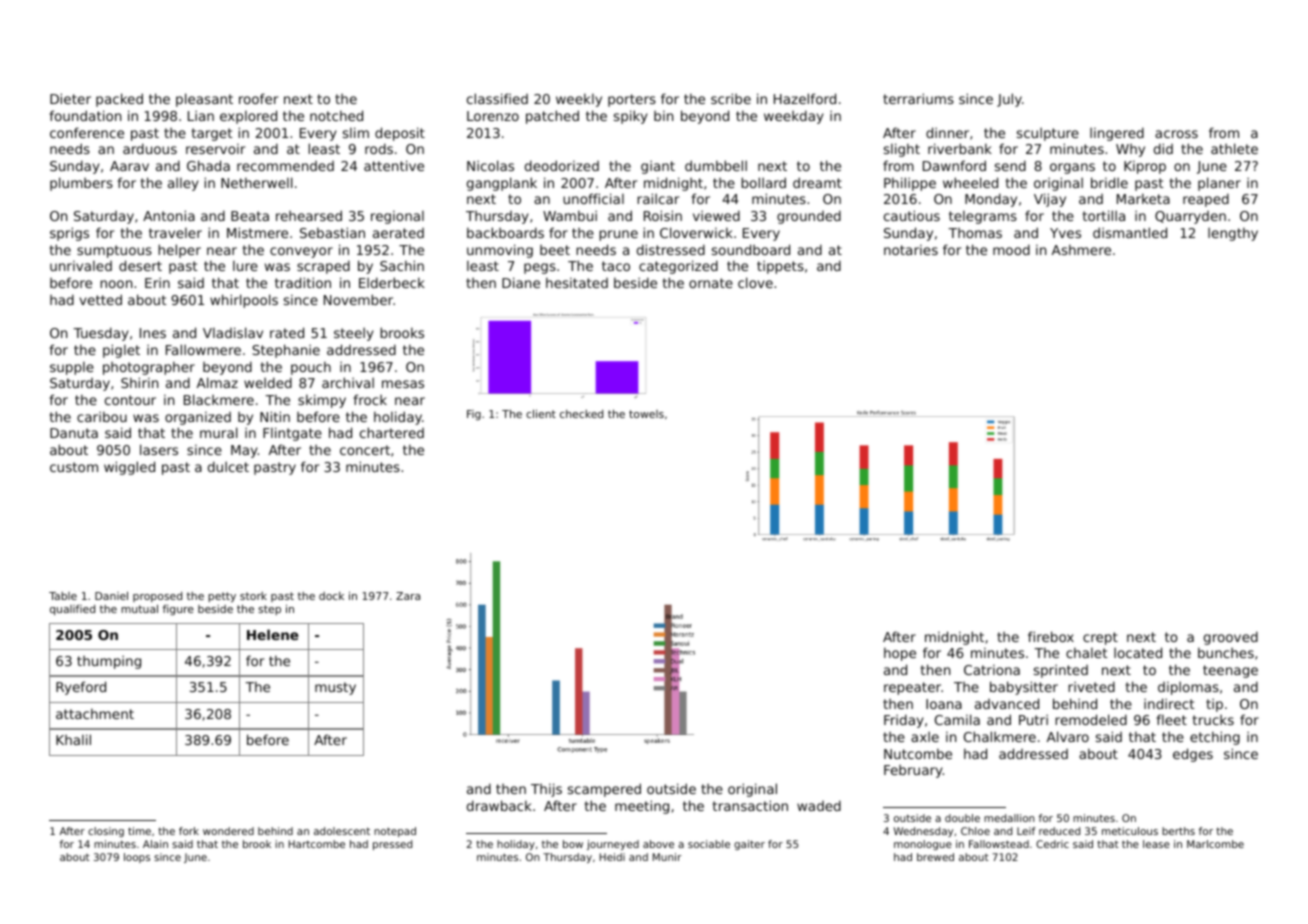 Image resolution: width=1308 pixels, height=924 pixels. Describe the element at coordinates (81, 184) in the screenshot. I see `plumbers` at that location.
